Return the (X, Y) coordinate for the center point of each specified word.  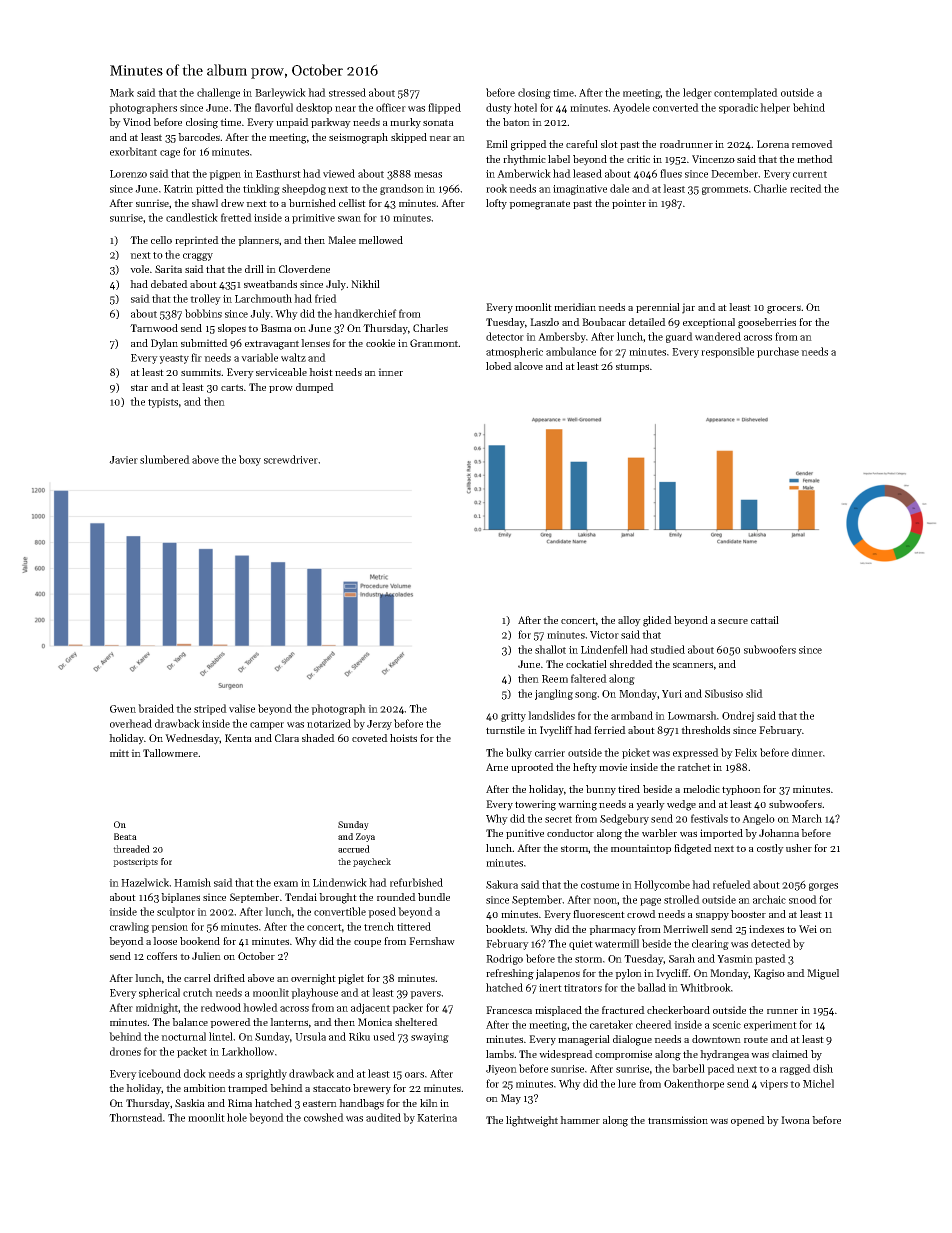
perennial (658, 308)
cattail (765, 620)
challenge (218, 93)
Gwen (123, 709)
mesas (428, 175)
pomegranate (539, 205)
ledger (697, 93)
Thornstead (136, 1117)
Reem (555, 679)
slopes (232, 329)
